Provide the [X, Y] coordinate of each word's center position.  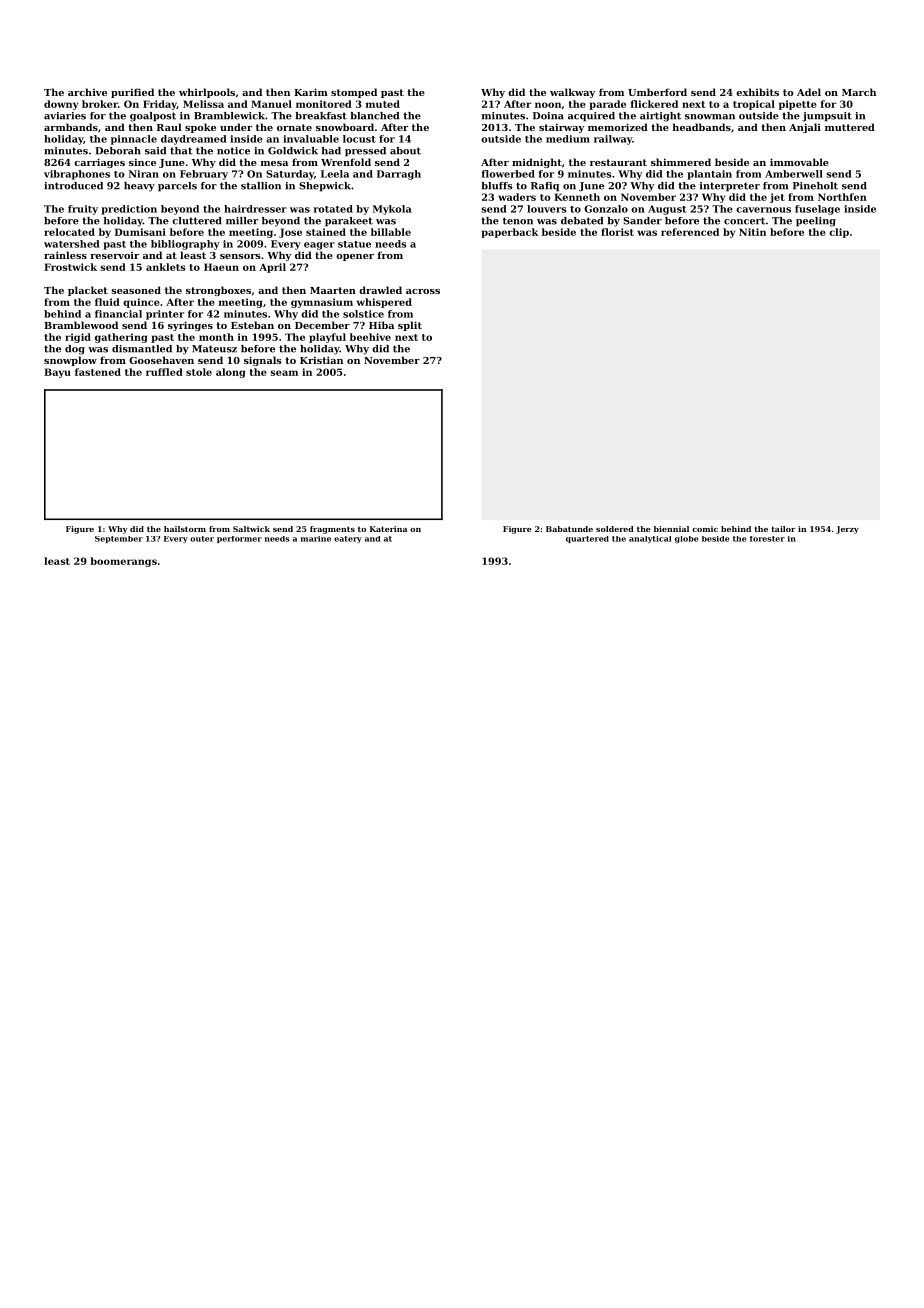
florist [617, 232]
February [204, 175]
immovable [799, 162]
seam [284, 373]
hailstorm [185, 529]
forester [767, 539]
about [405, 151]
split [410, 326]
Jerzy [847, 530]
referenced [690, 232]
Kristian [321, 360]
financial [118, 314]
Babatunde [569, 529]
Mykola [392, 210]
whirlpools [207, 93]
